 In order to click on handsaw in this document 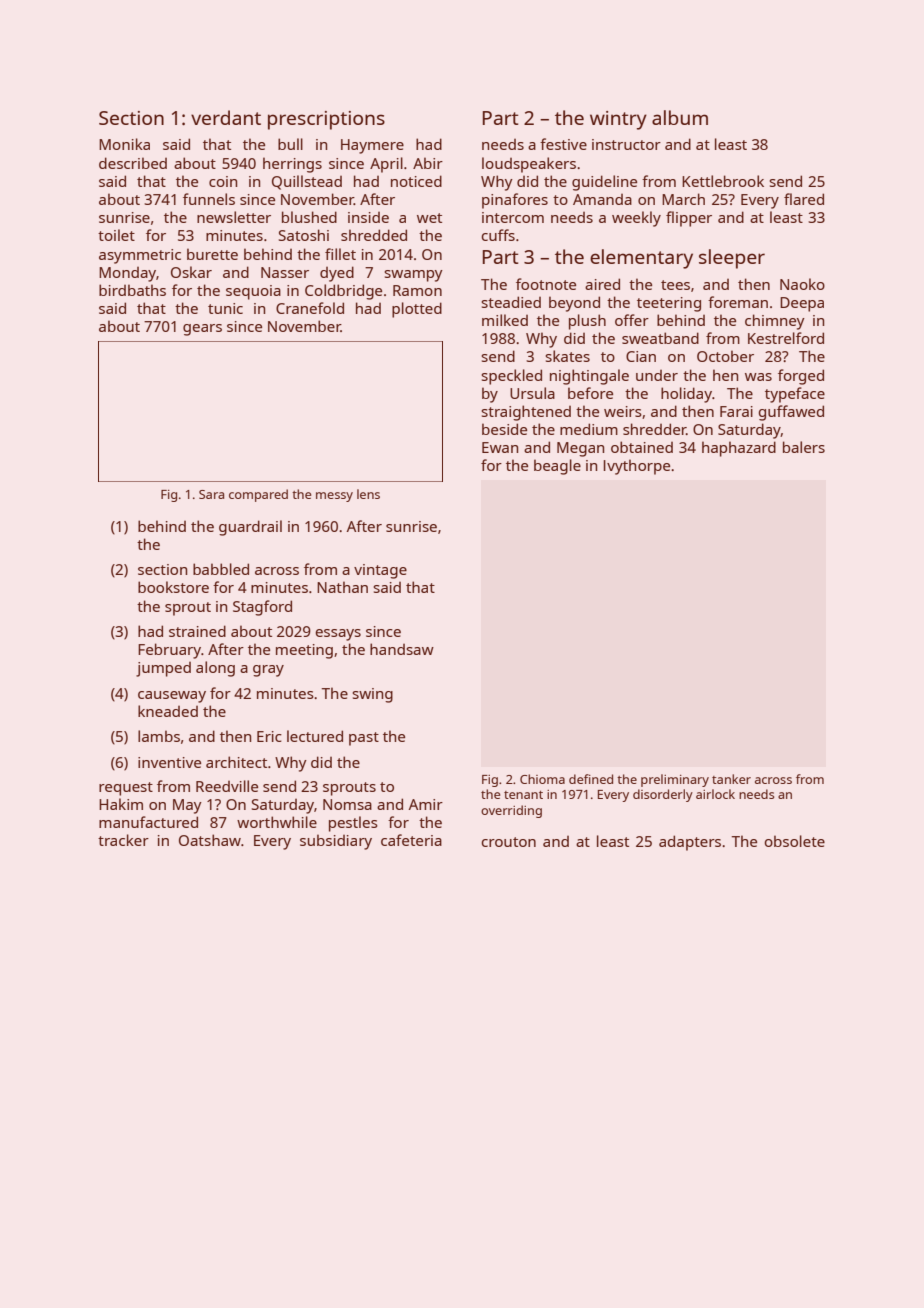, I will do `click(402, 649)`.
